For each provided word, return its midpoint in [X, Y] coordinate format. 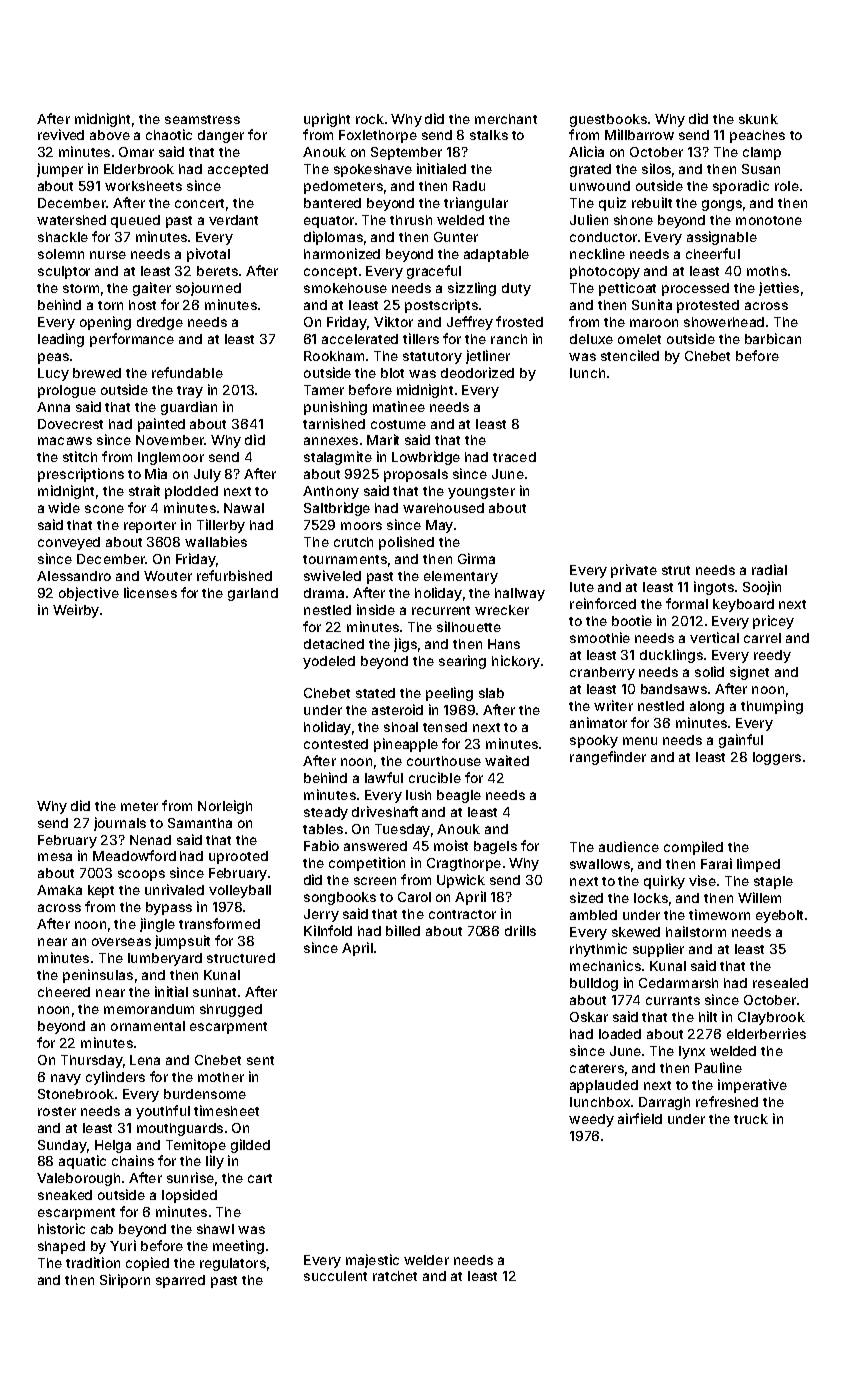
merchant [506, 119]
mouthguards [180, 1129]
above [110, 135]
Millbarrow [639, 134]
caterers [597, 1068]
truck [751, 1119]
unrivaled [174, 889]
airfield [640, 1118]
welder [426, 1260]
